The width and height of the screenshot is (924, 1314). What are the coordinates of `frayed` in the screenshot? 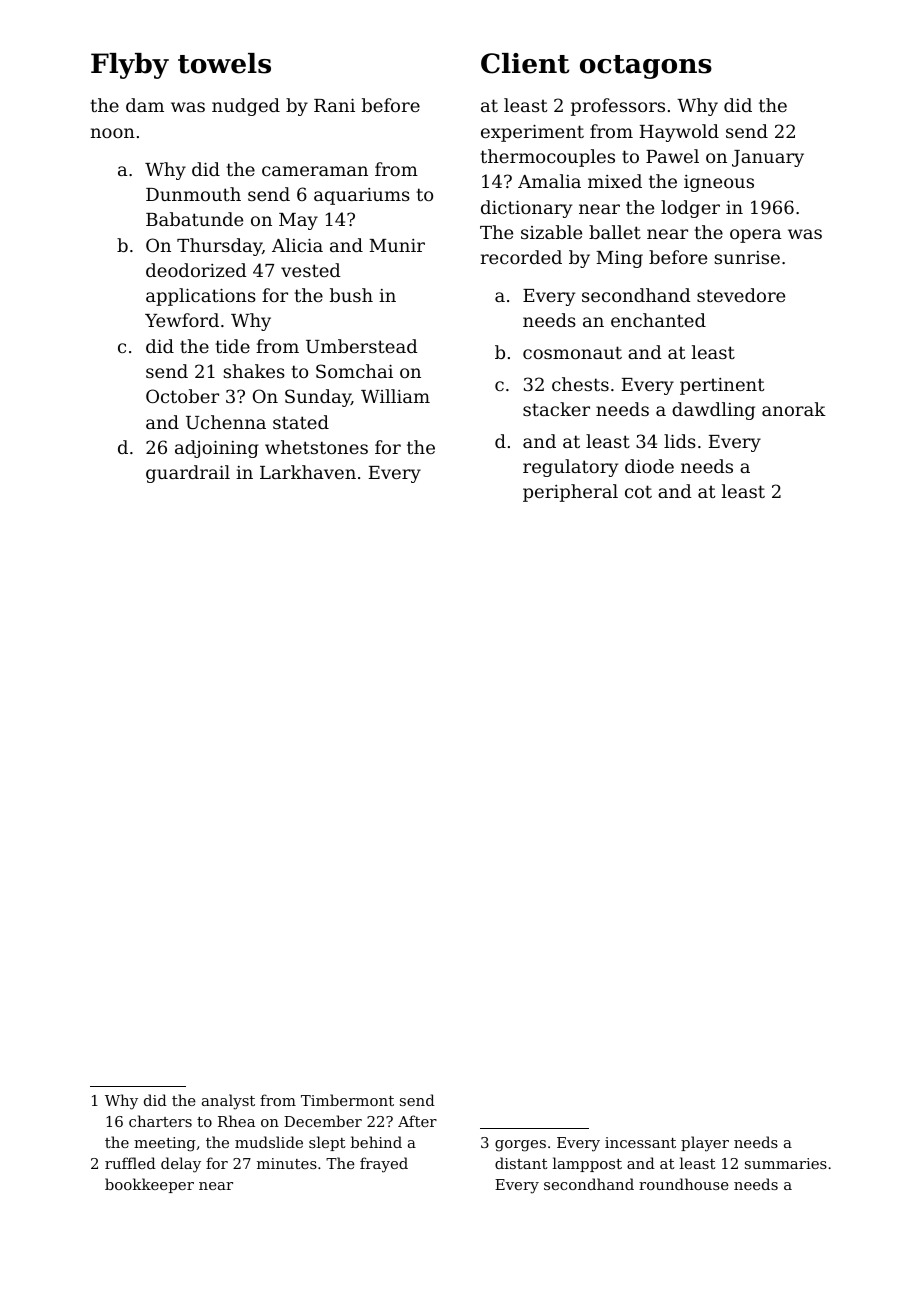 It's located at (384, 1165).
